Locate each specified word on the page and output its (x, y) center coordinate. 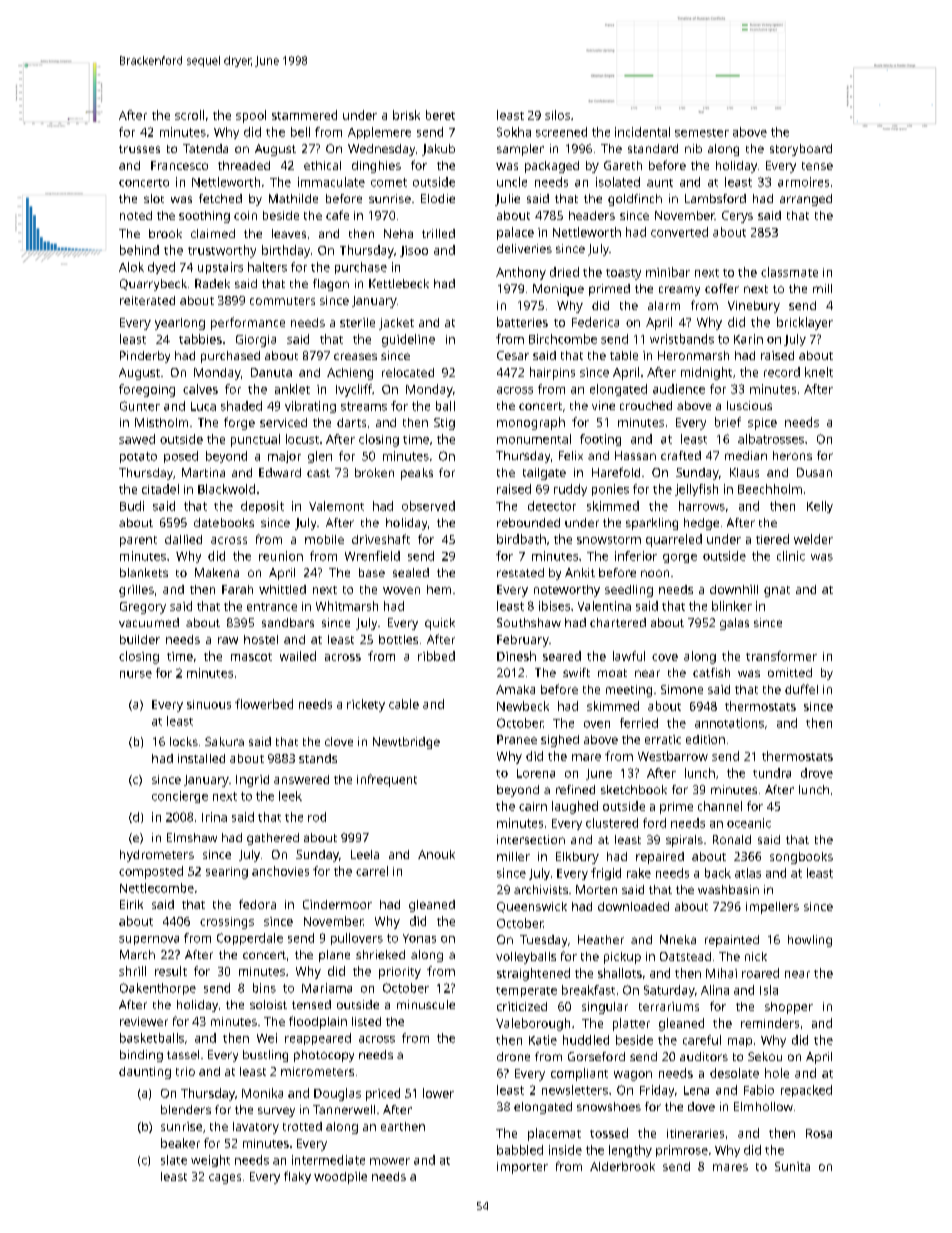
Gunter (140, 406)
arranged (806, 200)
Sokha (514, 132)
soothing (204, 217)
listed (366, 1021)
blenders (186, 1109)
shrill (132, 971)
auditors (704, 1056)
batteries (522, 322)
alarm (664, 305)
